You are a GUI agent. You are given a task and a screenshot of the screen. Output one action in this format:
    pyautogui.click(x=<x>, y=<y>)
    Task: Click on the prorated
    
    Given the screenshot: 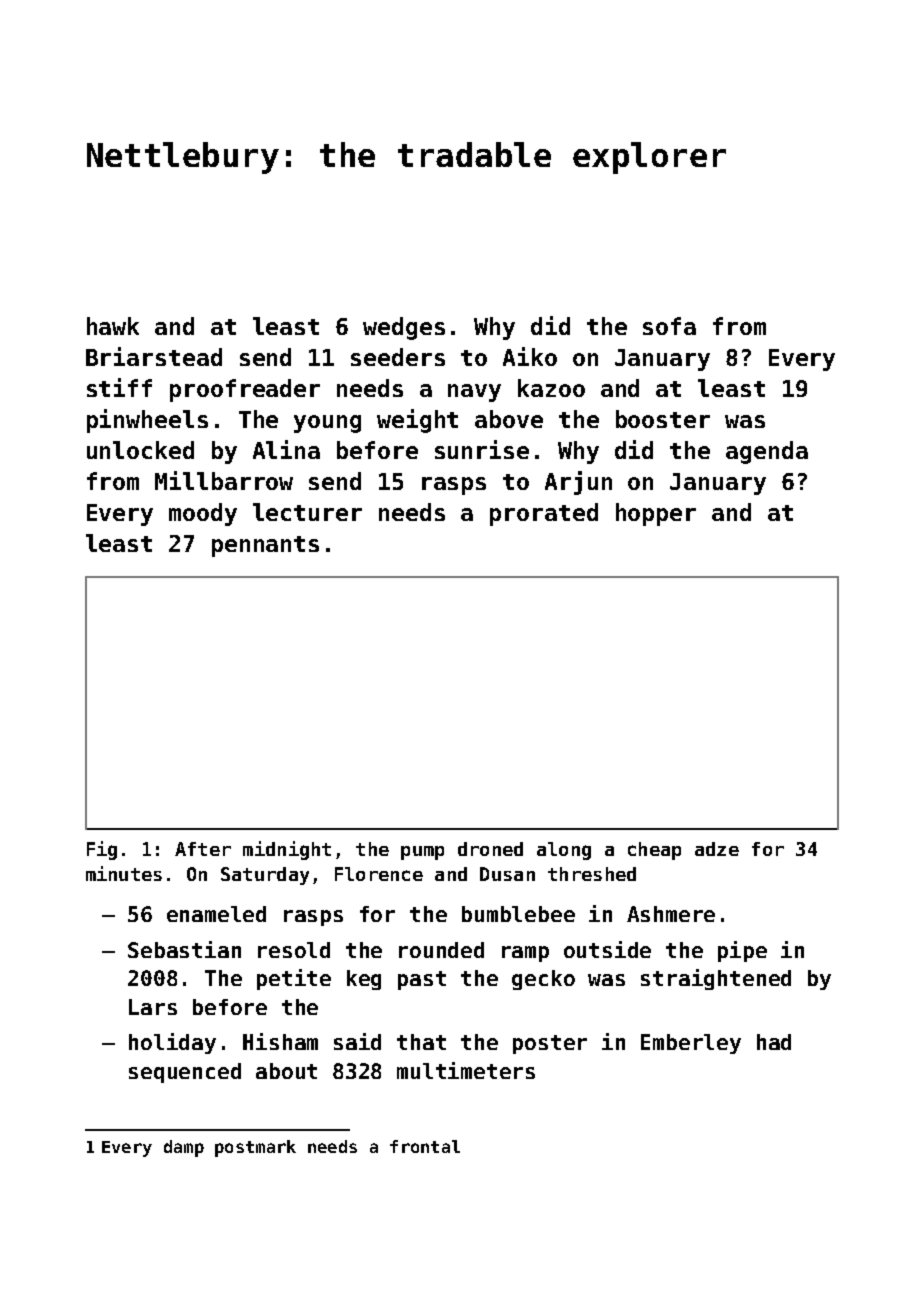 What is the action you would take?
    pyautogui.click(x=544, y=514)
